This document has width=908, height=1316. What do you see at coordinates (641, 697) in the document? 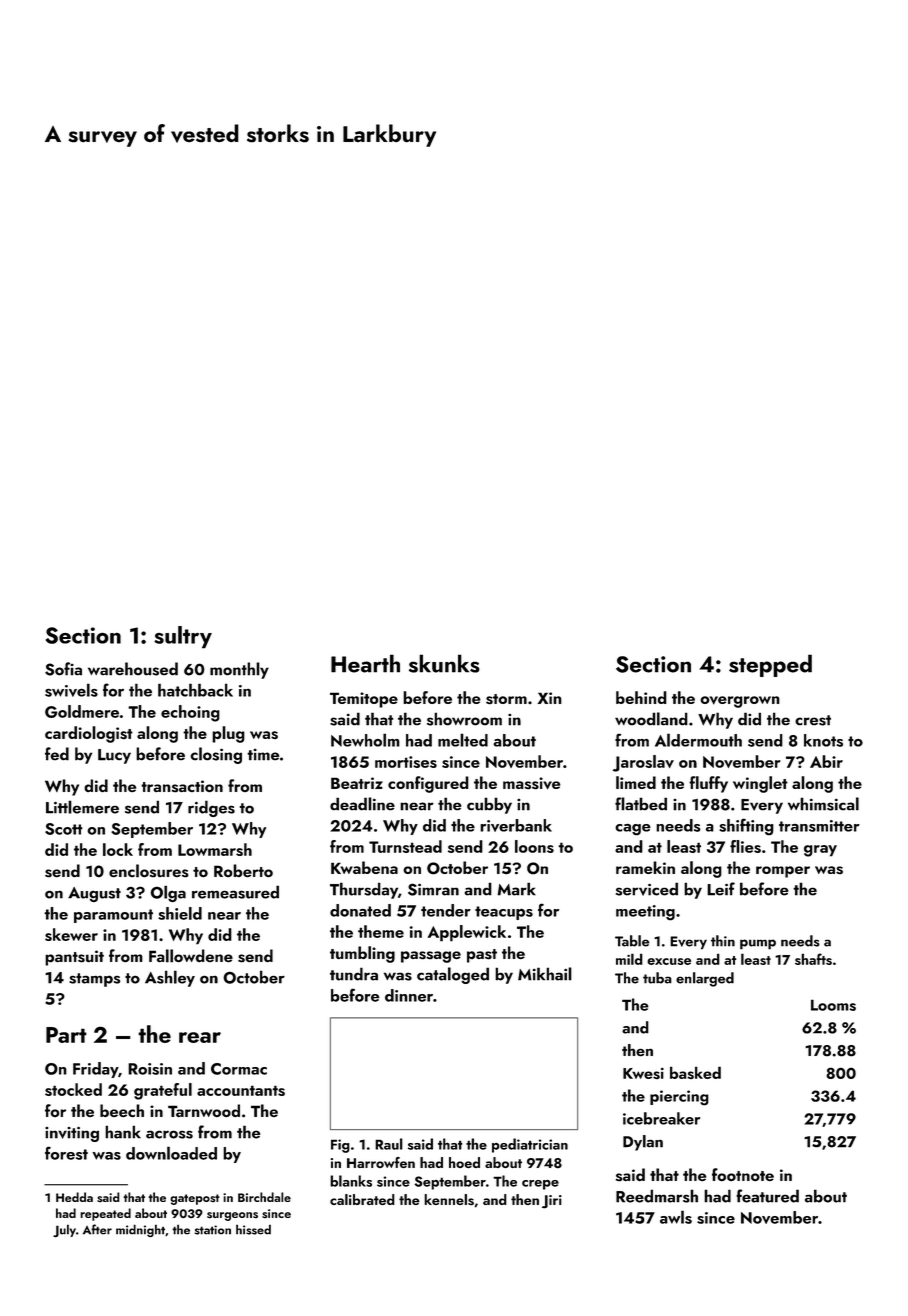
I see `behind` at bounding box center [641, 697].
